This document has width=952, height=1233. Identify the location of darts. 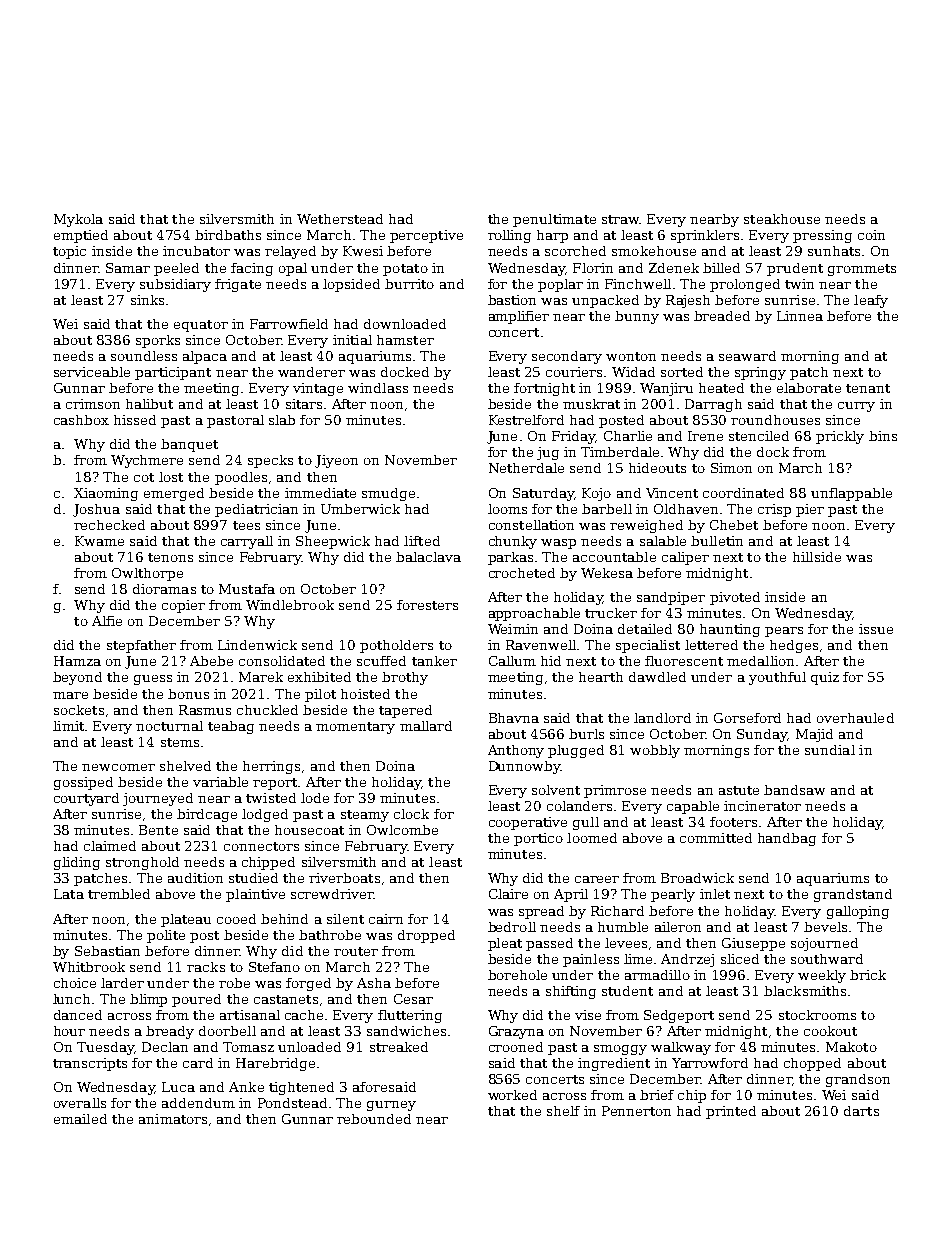
(861, 1111).
